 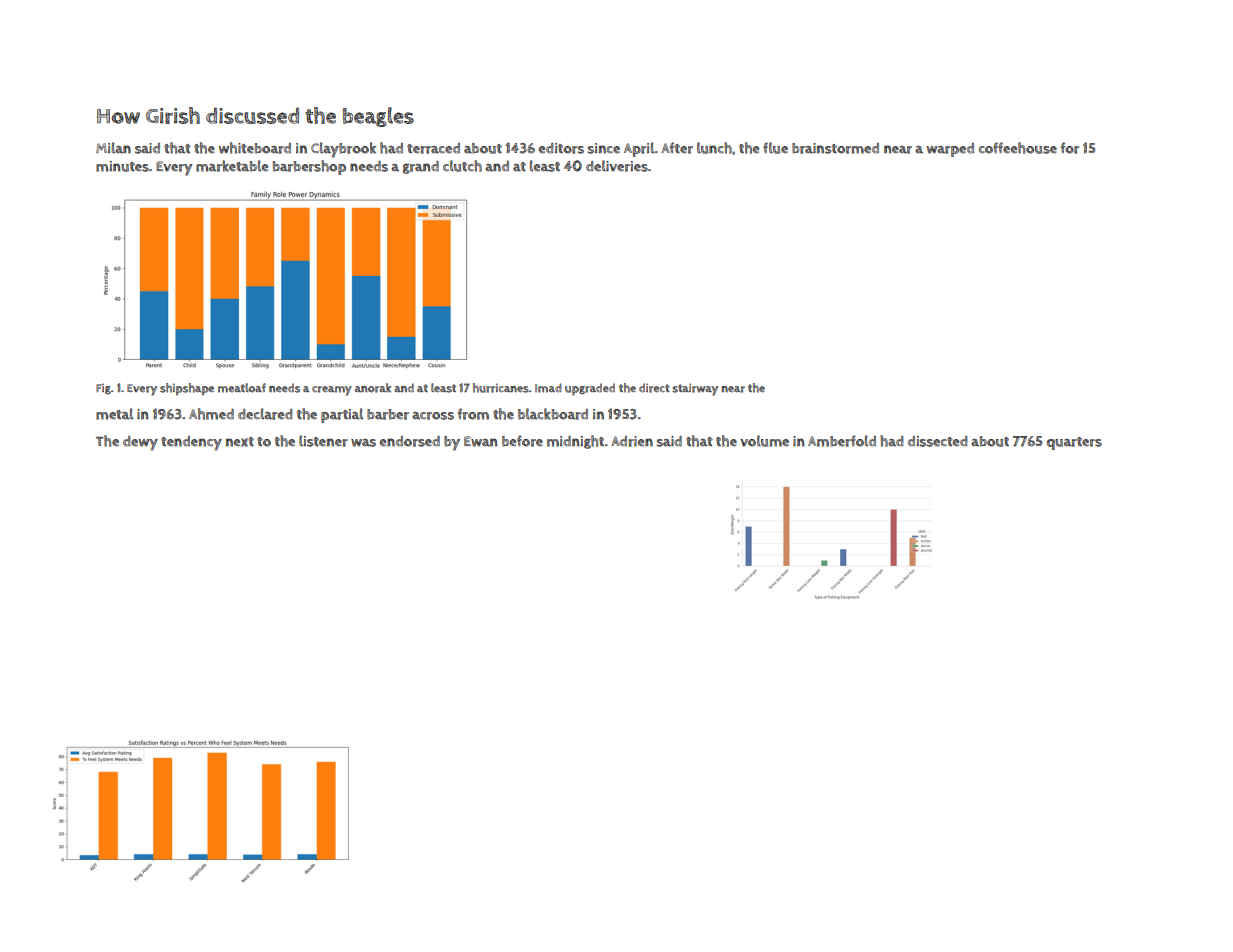 What do you see at coordinates (548, 388) in the screenshot?
I see `Imad` at bounding box center [548, 388].
